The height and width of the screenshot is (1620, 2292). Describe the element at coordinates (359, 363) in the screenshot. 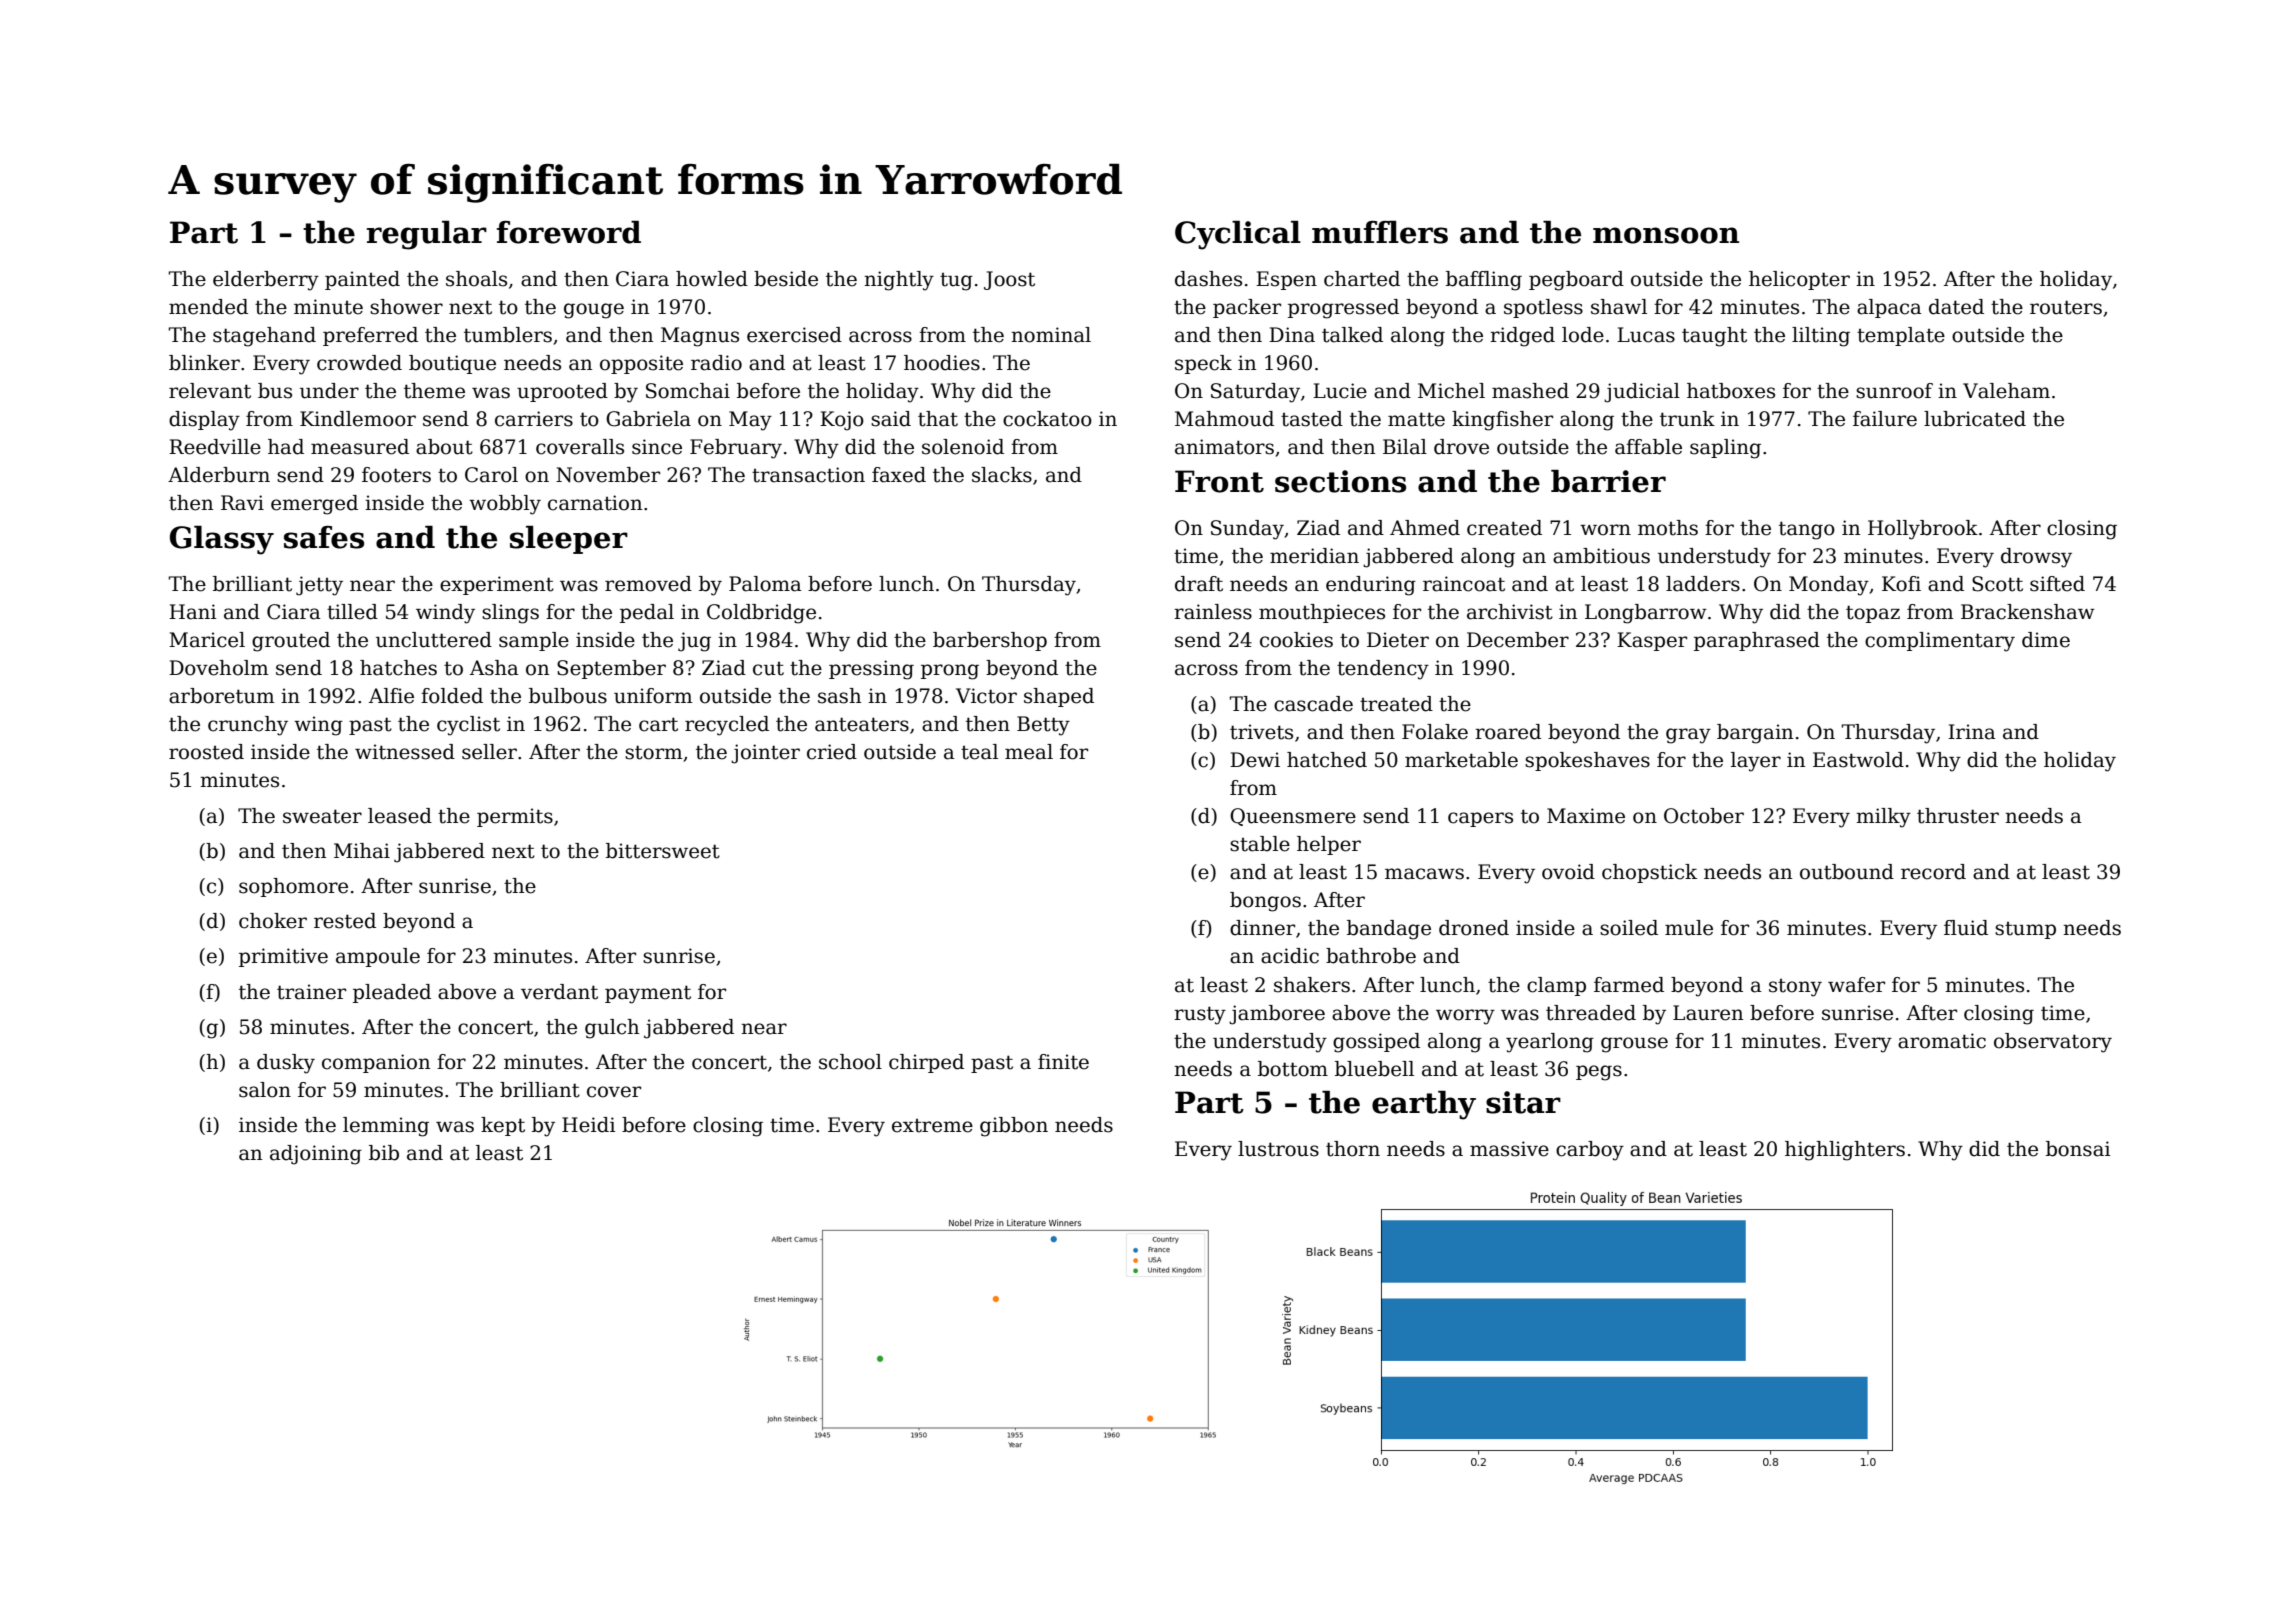

I see `crowded` at that location.
